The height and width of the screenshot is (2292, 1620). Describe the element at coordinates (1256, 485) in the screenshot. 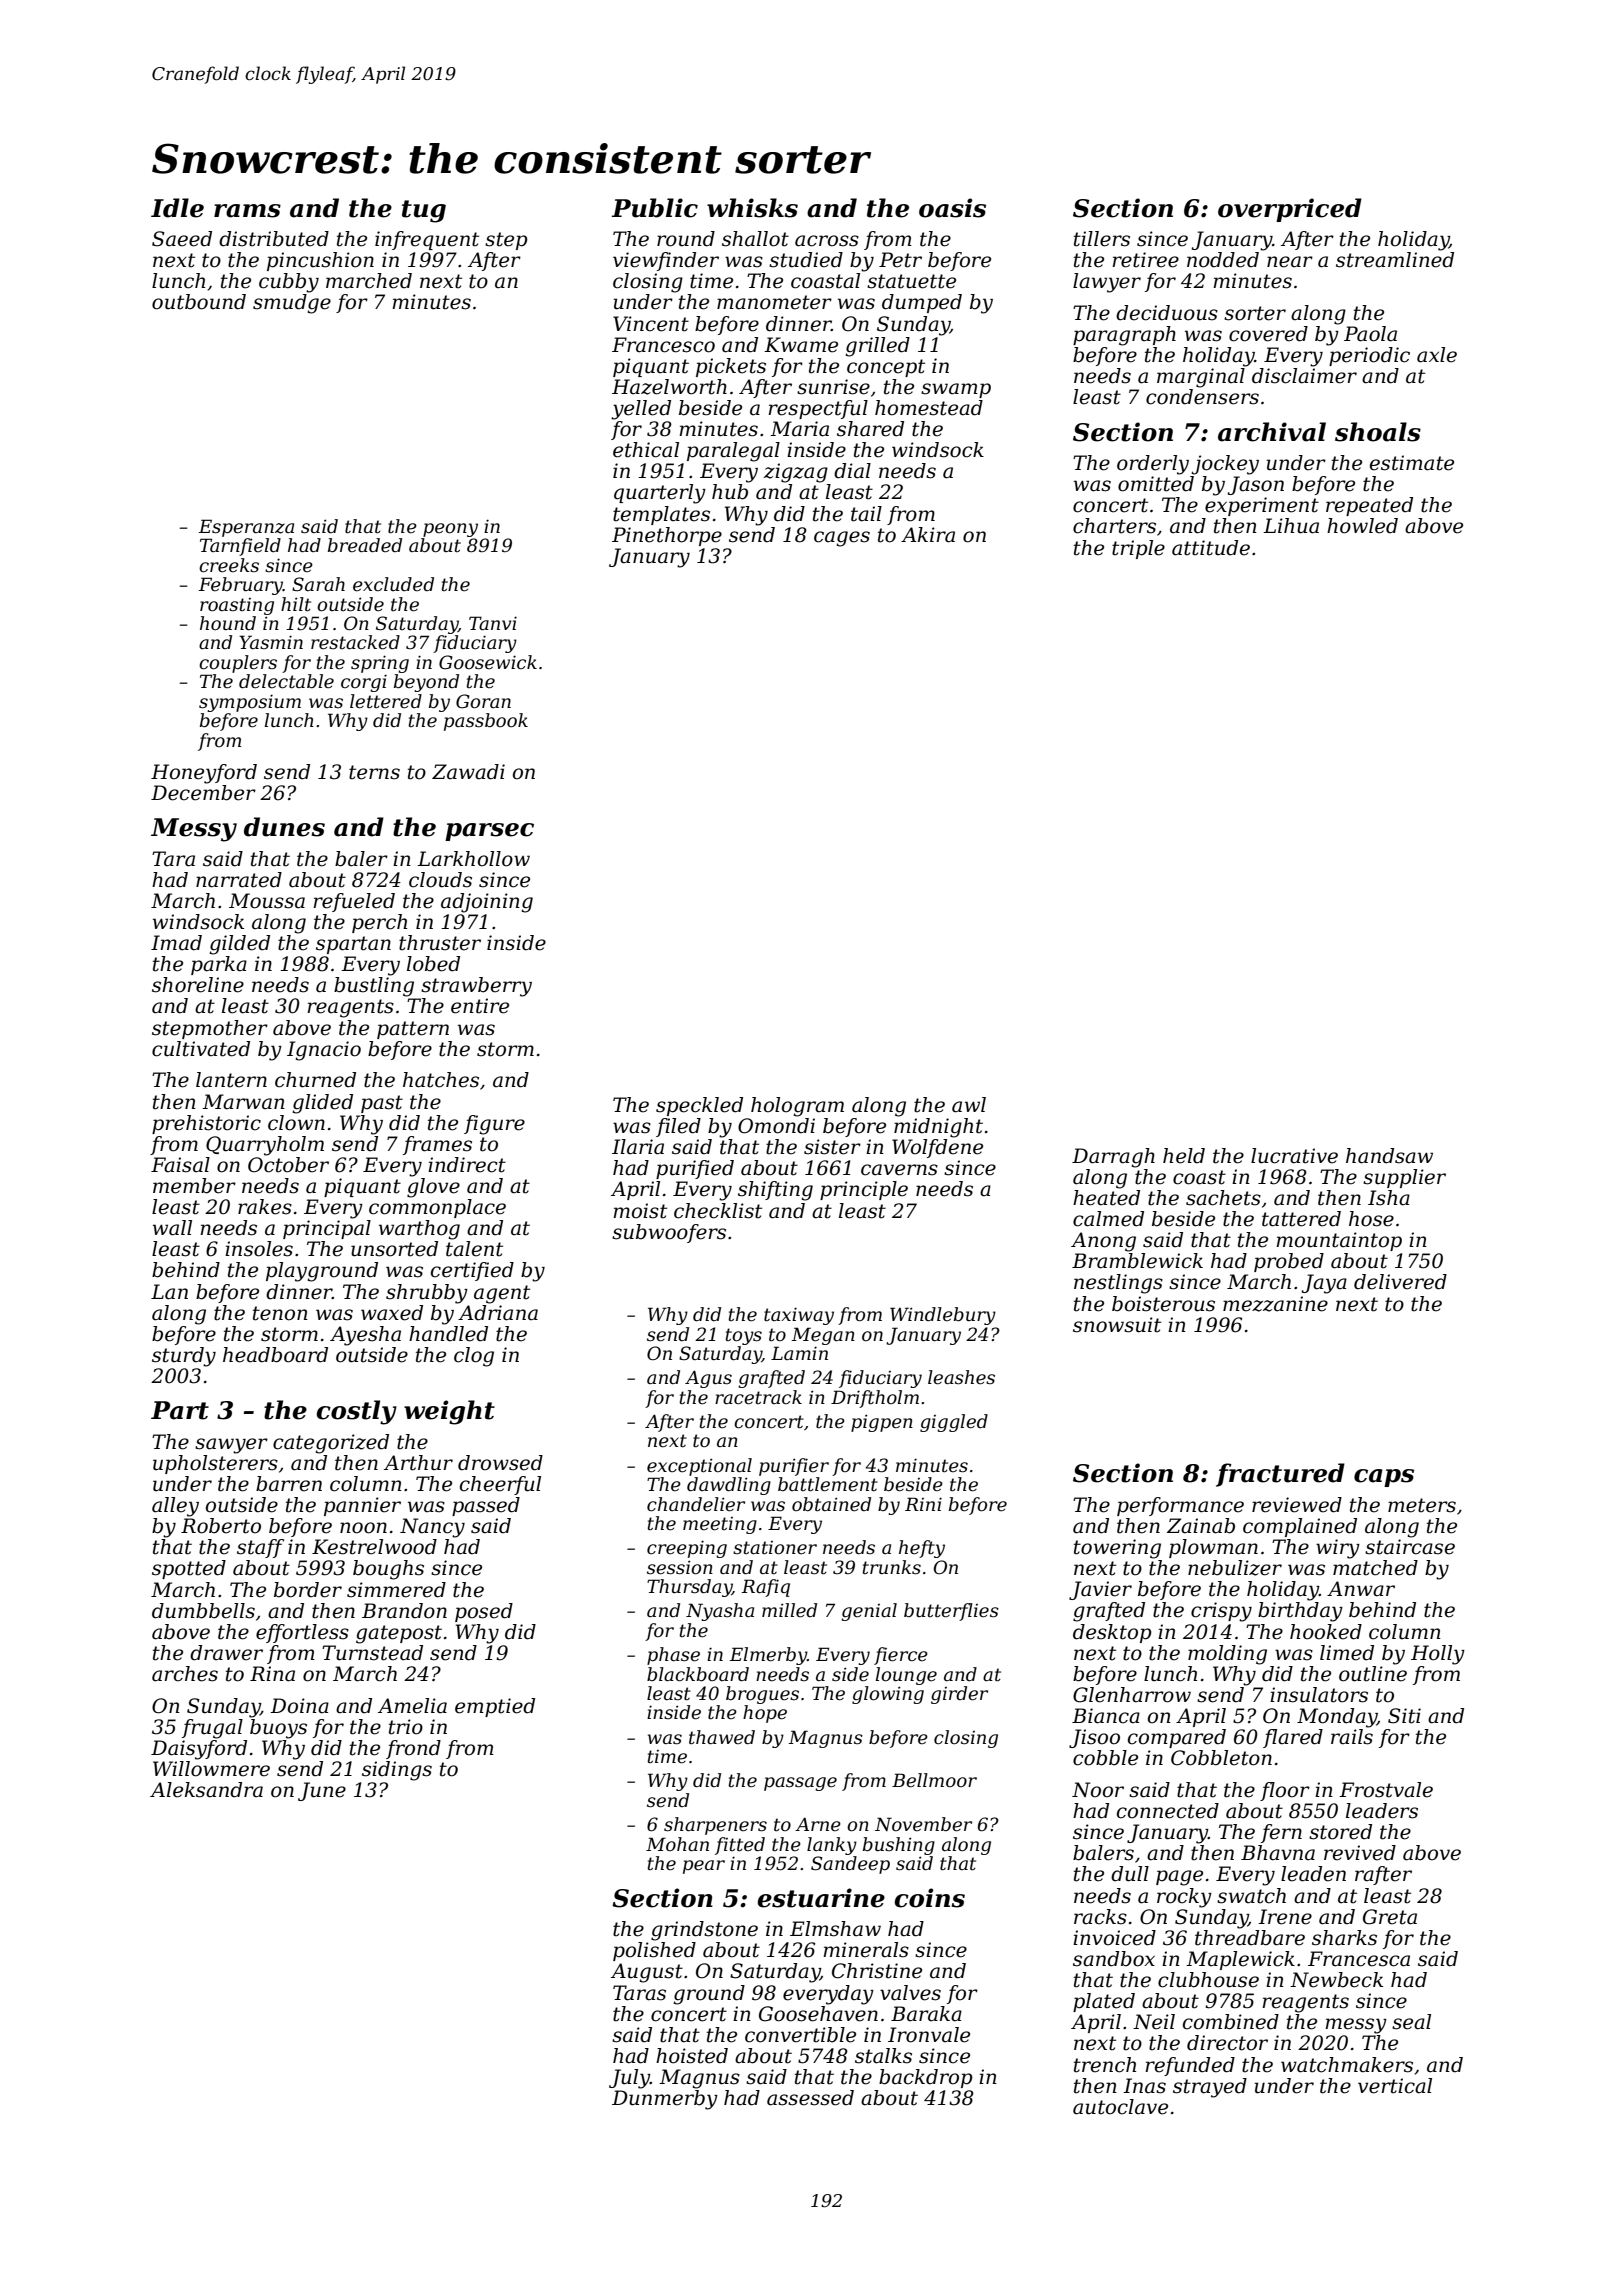

I see `Jason` at that location.
